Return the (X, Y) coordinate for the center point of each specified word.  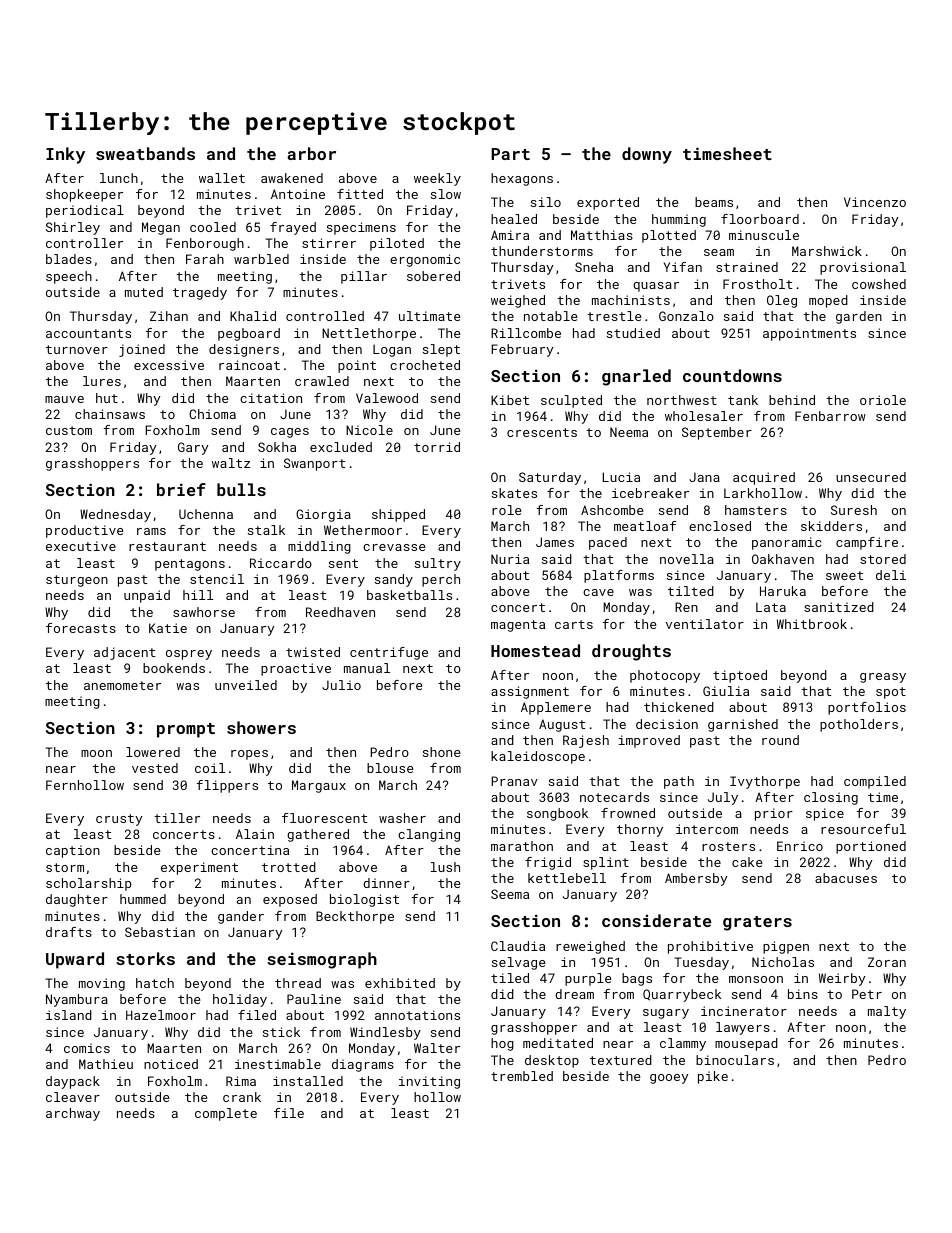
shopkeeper (84, 195)
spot (891, 693)
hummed (143, 899)
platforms (619, 576)
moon (96, 753)
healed (514, 219)
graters (757, 923)
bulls (241, 489)
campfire (867, 543)
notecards (614, 797)
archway (73, 1114)
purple (588, 979)
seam (719, 252)
